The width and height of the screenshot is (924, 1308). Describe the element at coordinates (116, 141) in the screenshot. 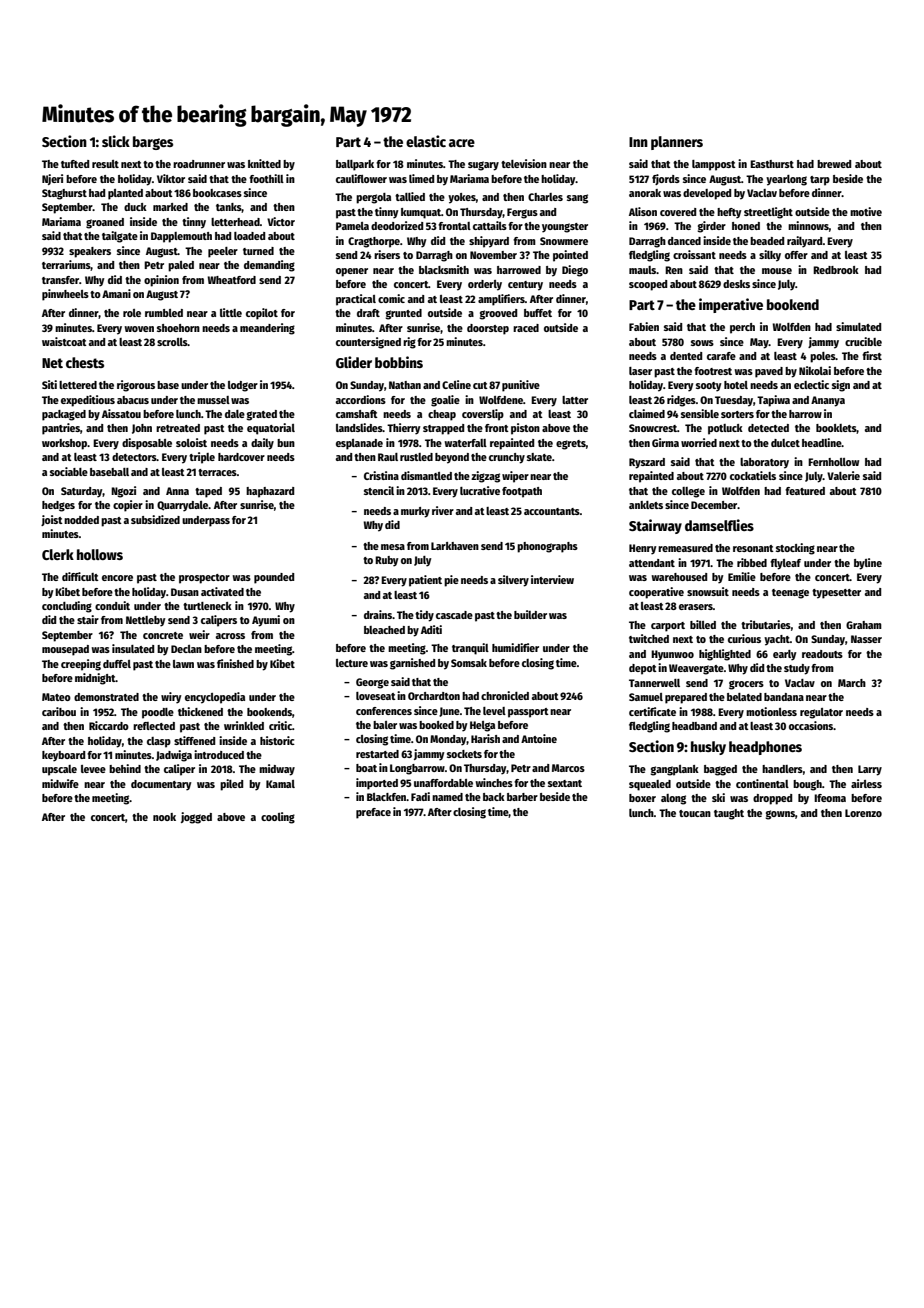

I see `slick` at that location.
